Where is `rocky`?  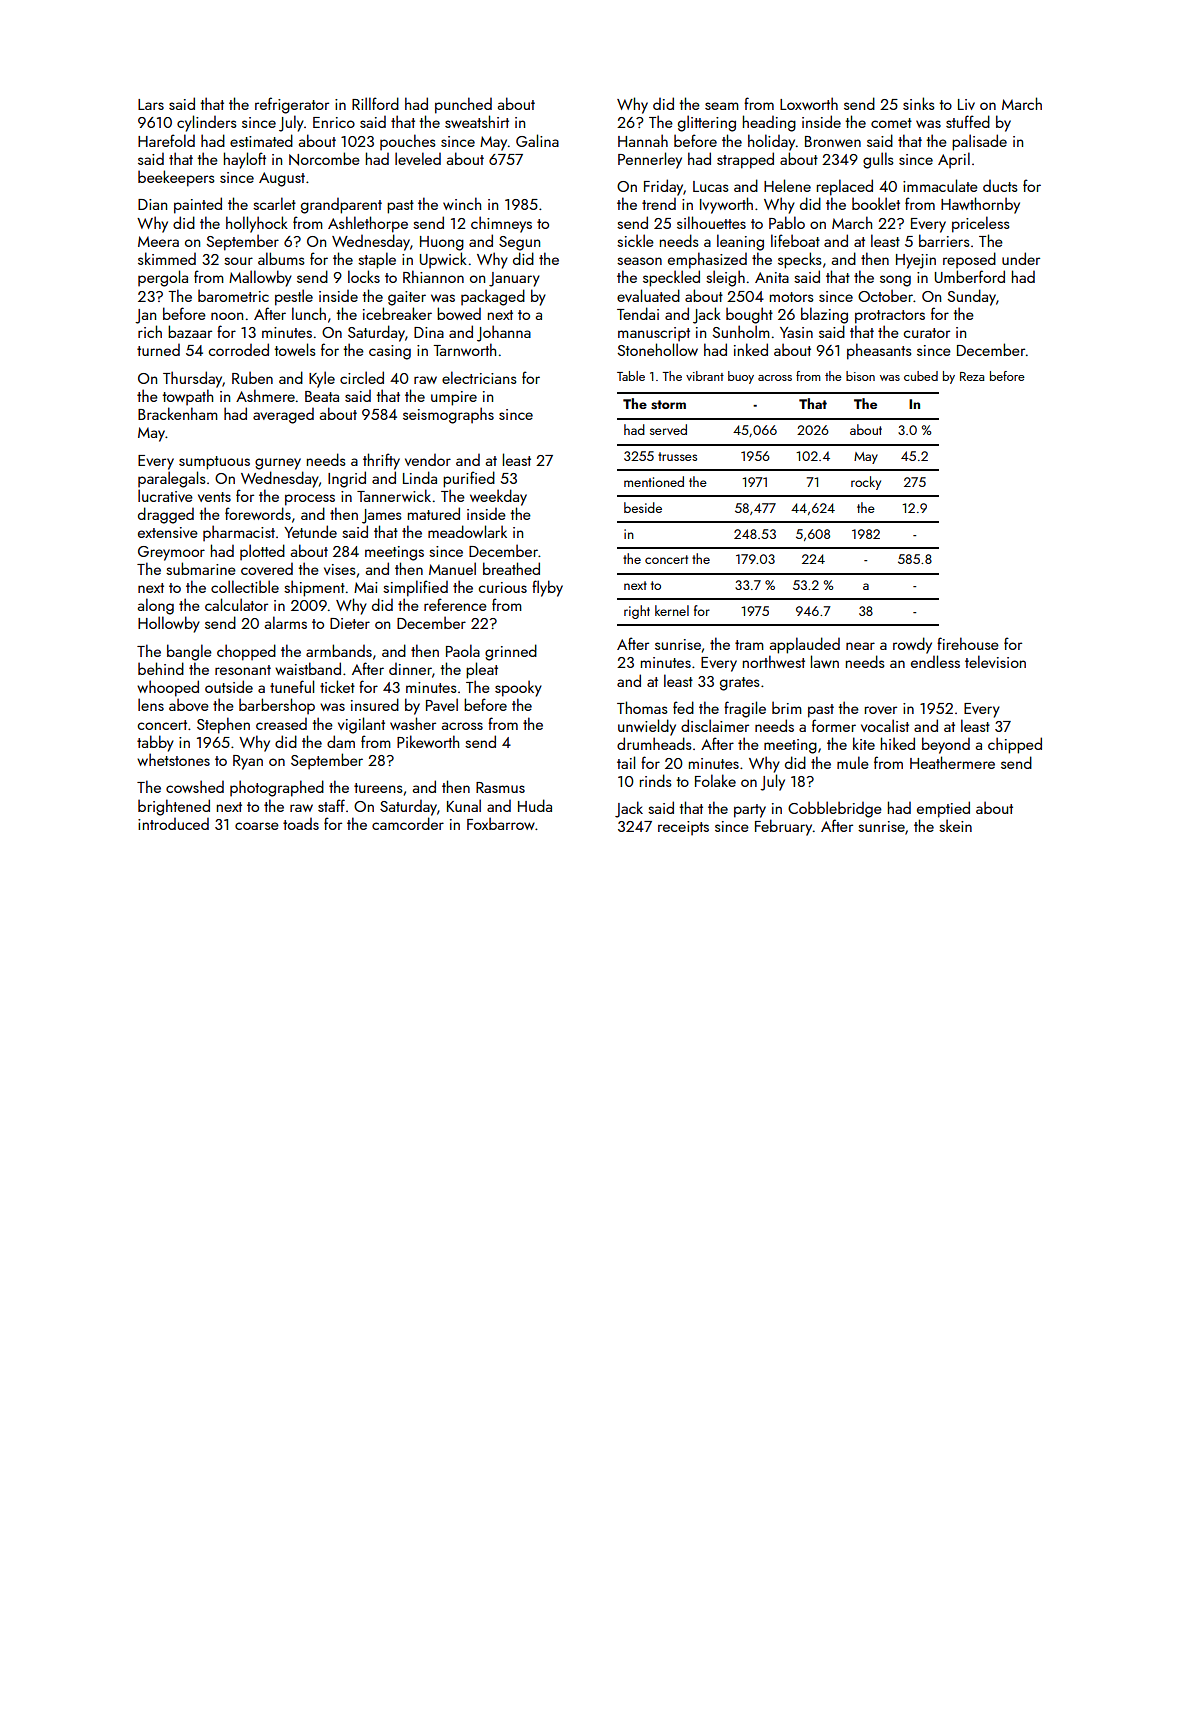 rocky is located at coordinates (866, 483).
